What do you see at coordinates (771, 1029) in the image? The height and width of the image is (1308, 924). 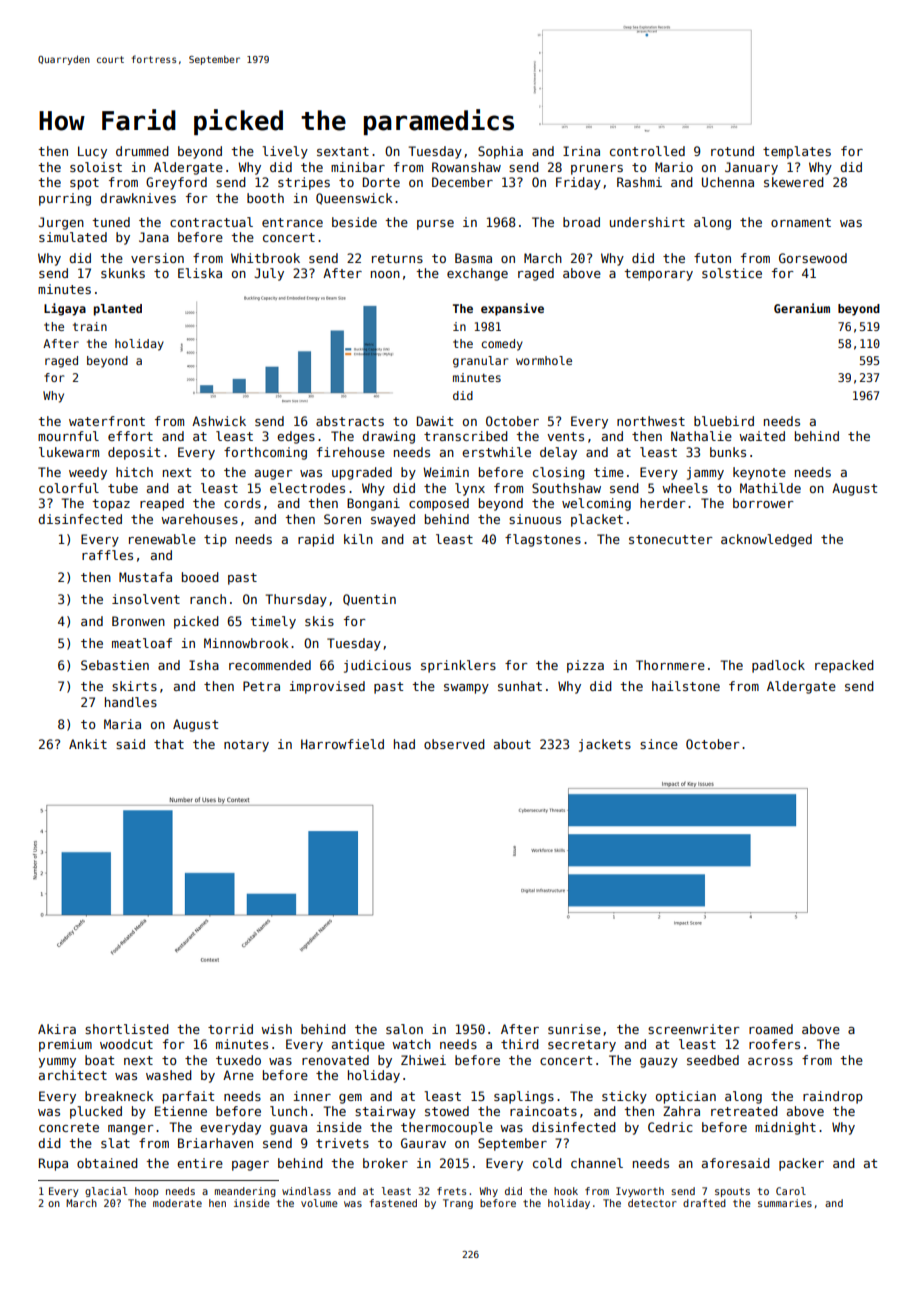 I see `roamed` at bounding box center [771, 1029].
